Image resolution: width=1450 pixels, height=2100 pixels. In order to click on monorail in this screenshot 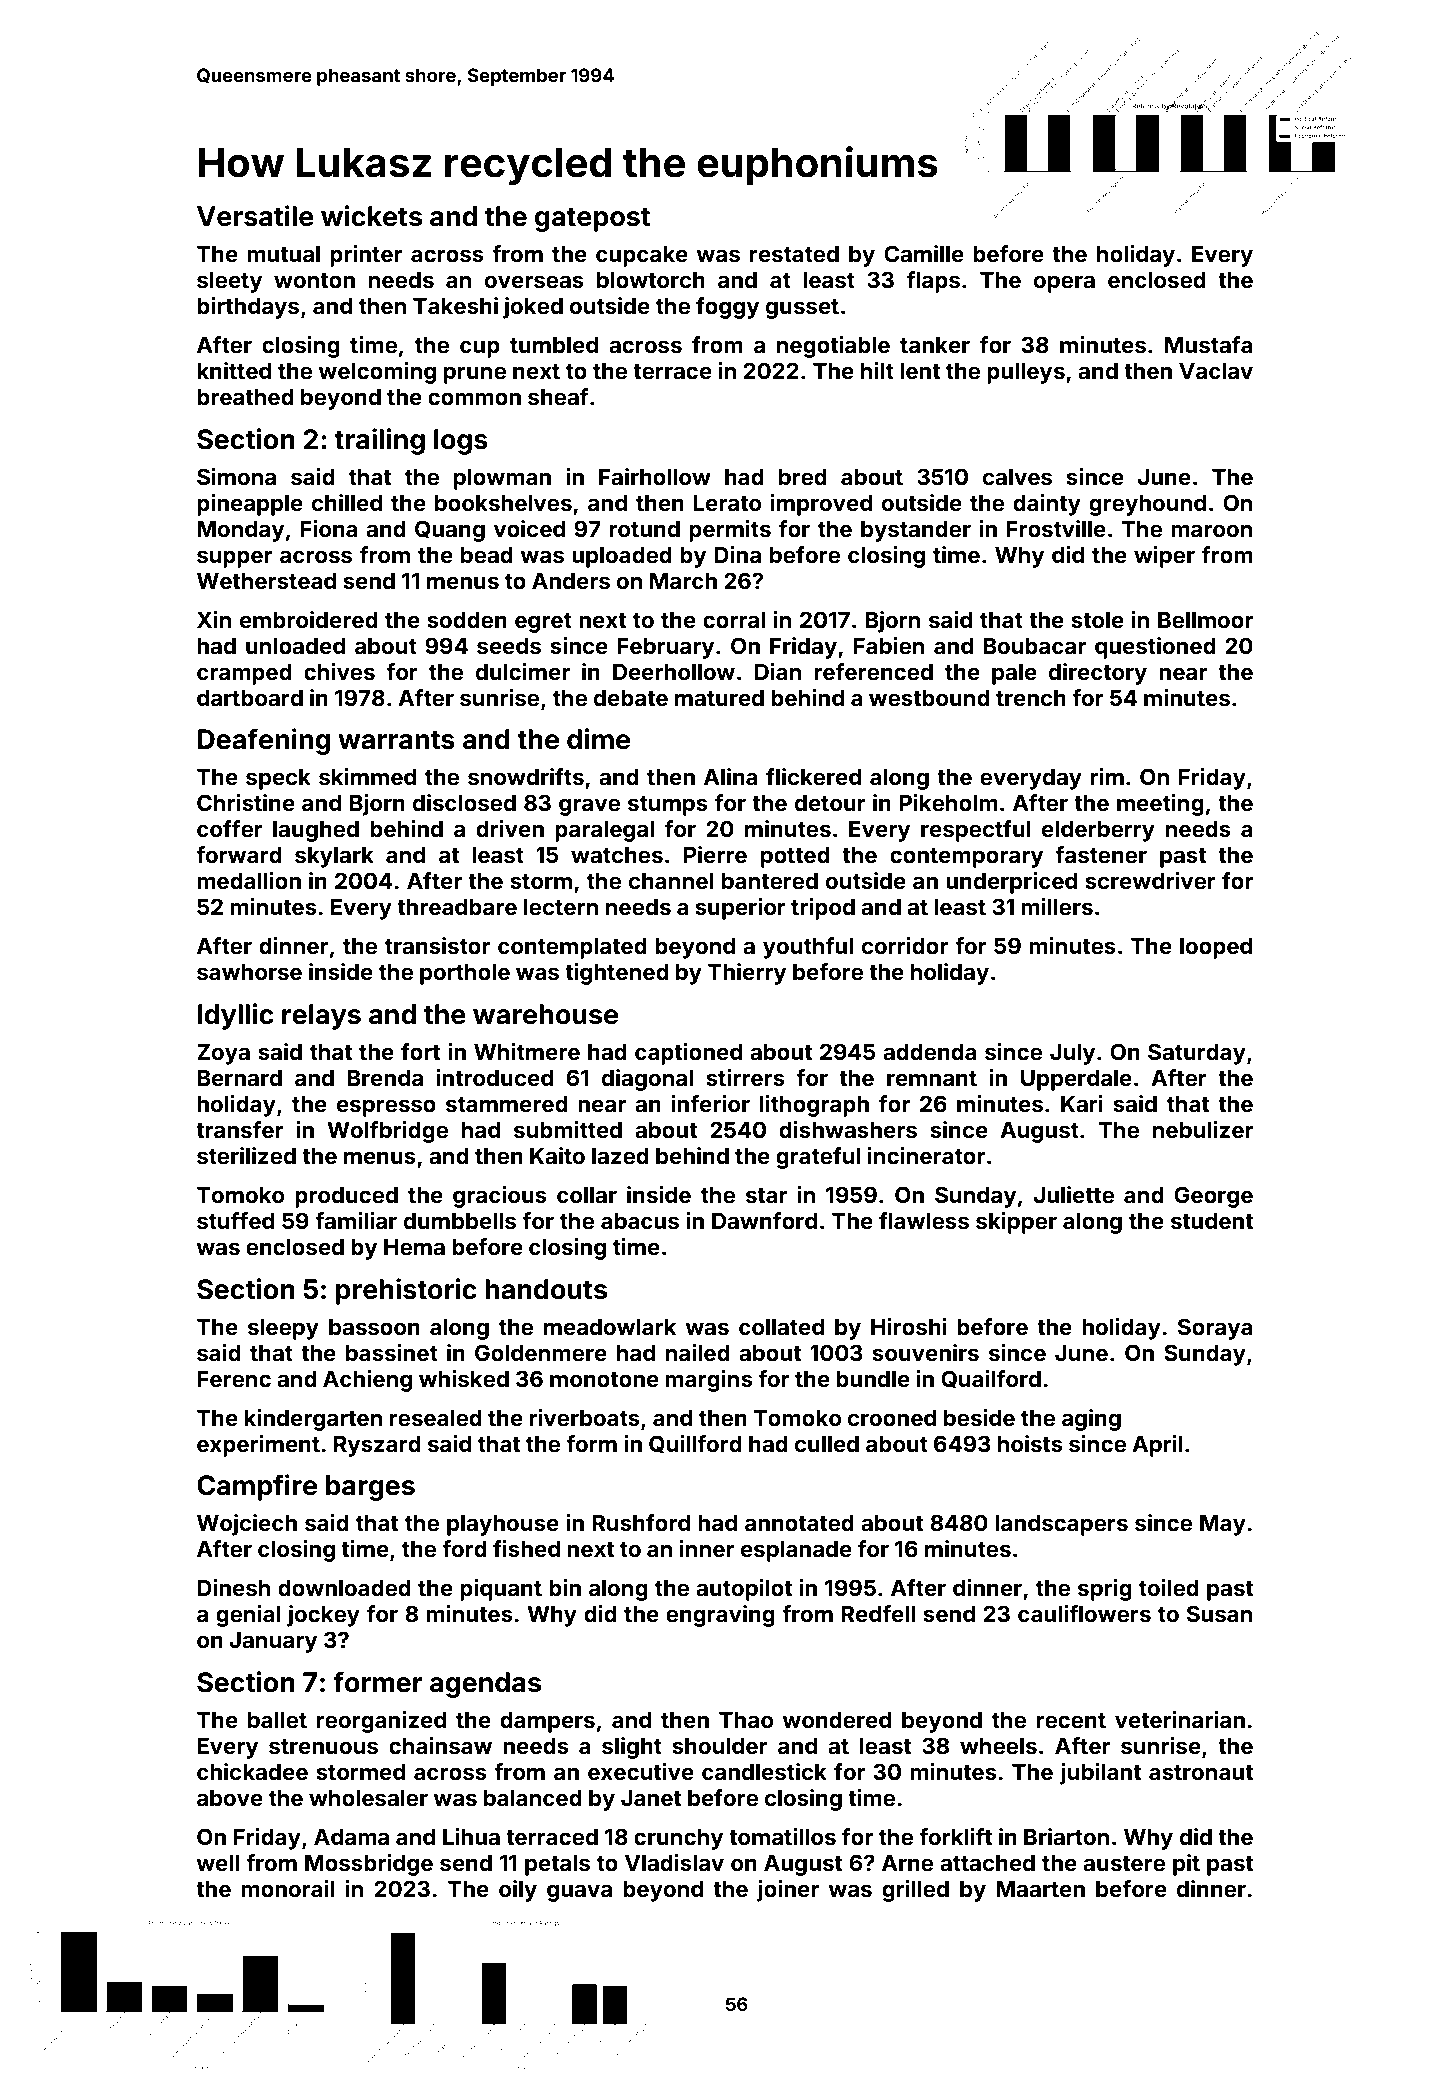, I will do `click(288, 1888)`.
